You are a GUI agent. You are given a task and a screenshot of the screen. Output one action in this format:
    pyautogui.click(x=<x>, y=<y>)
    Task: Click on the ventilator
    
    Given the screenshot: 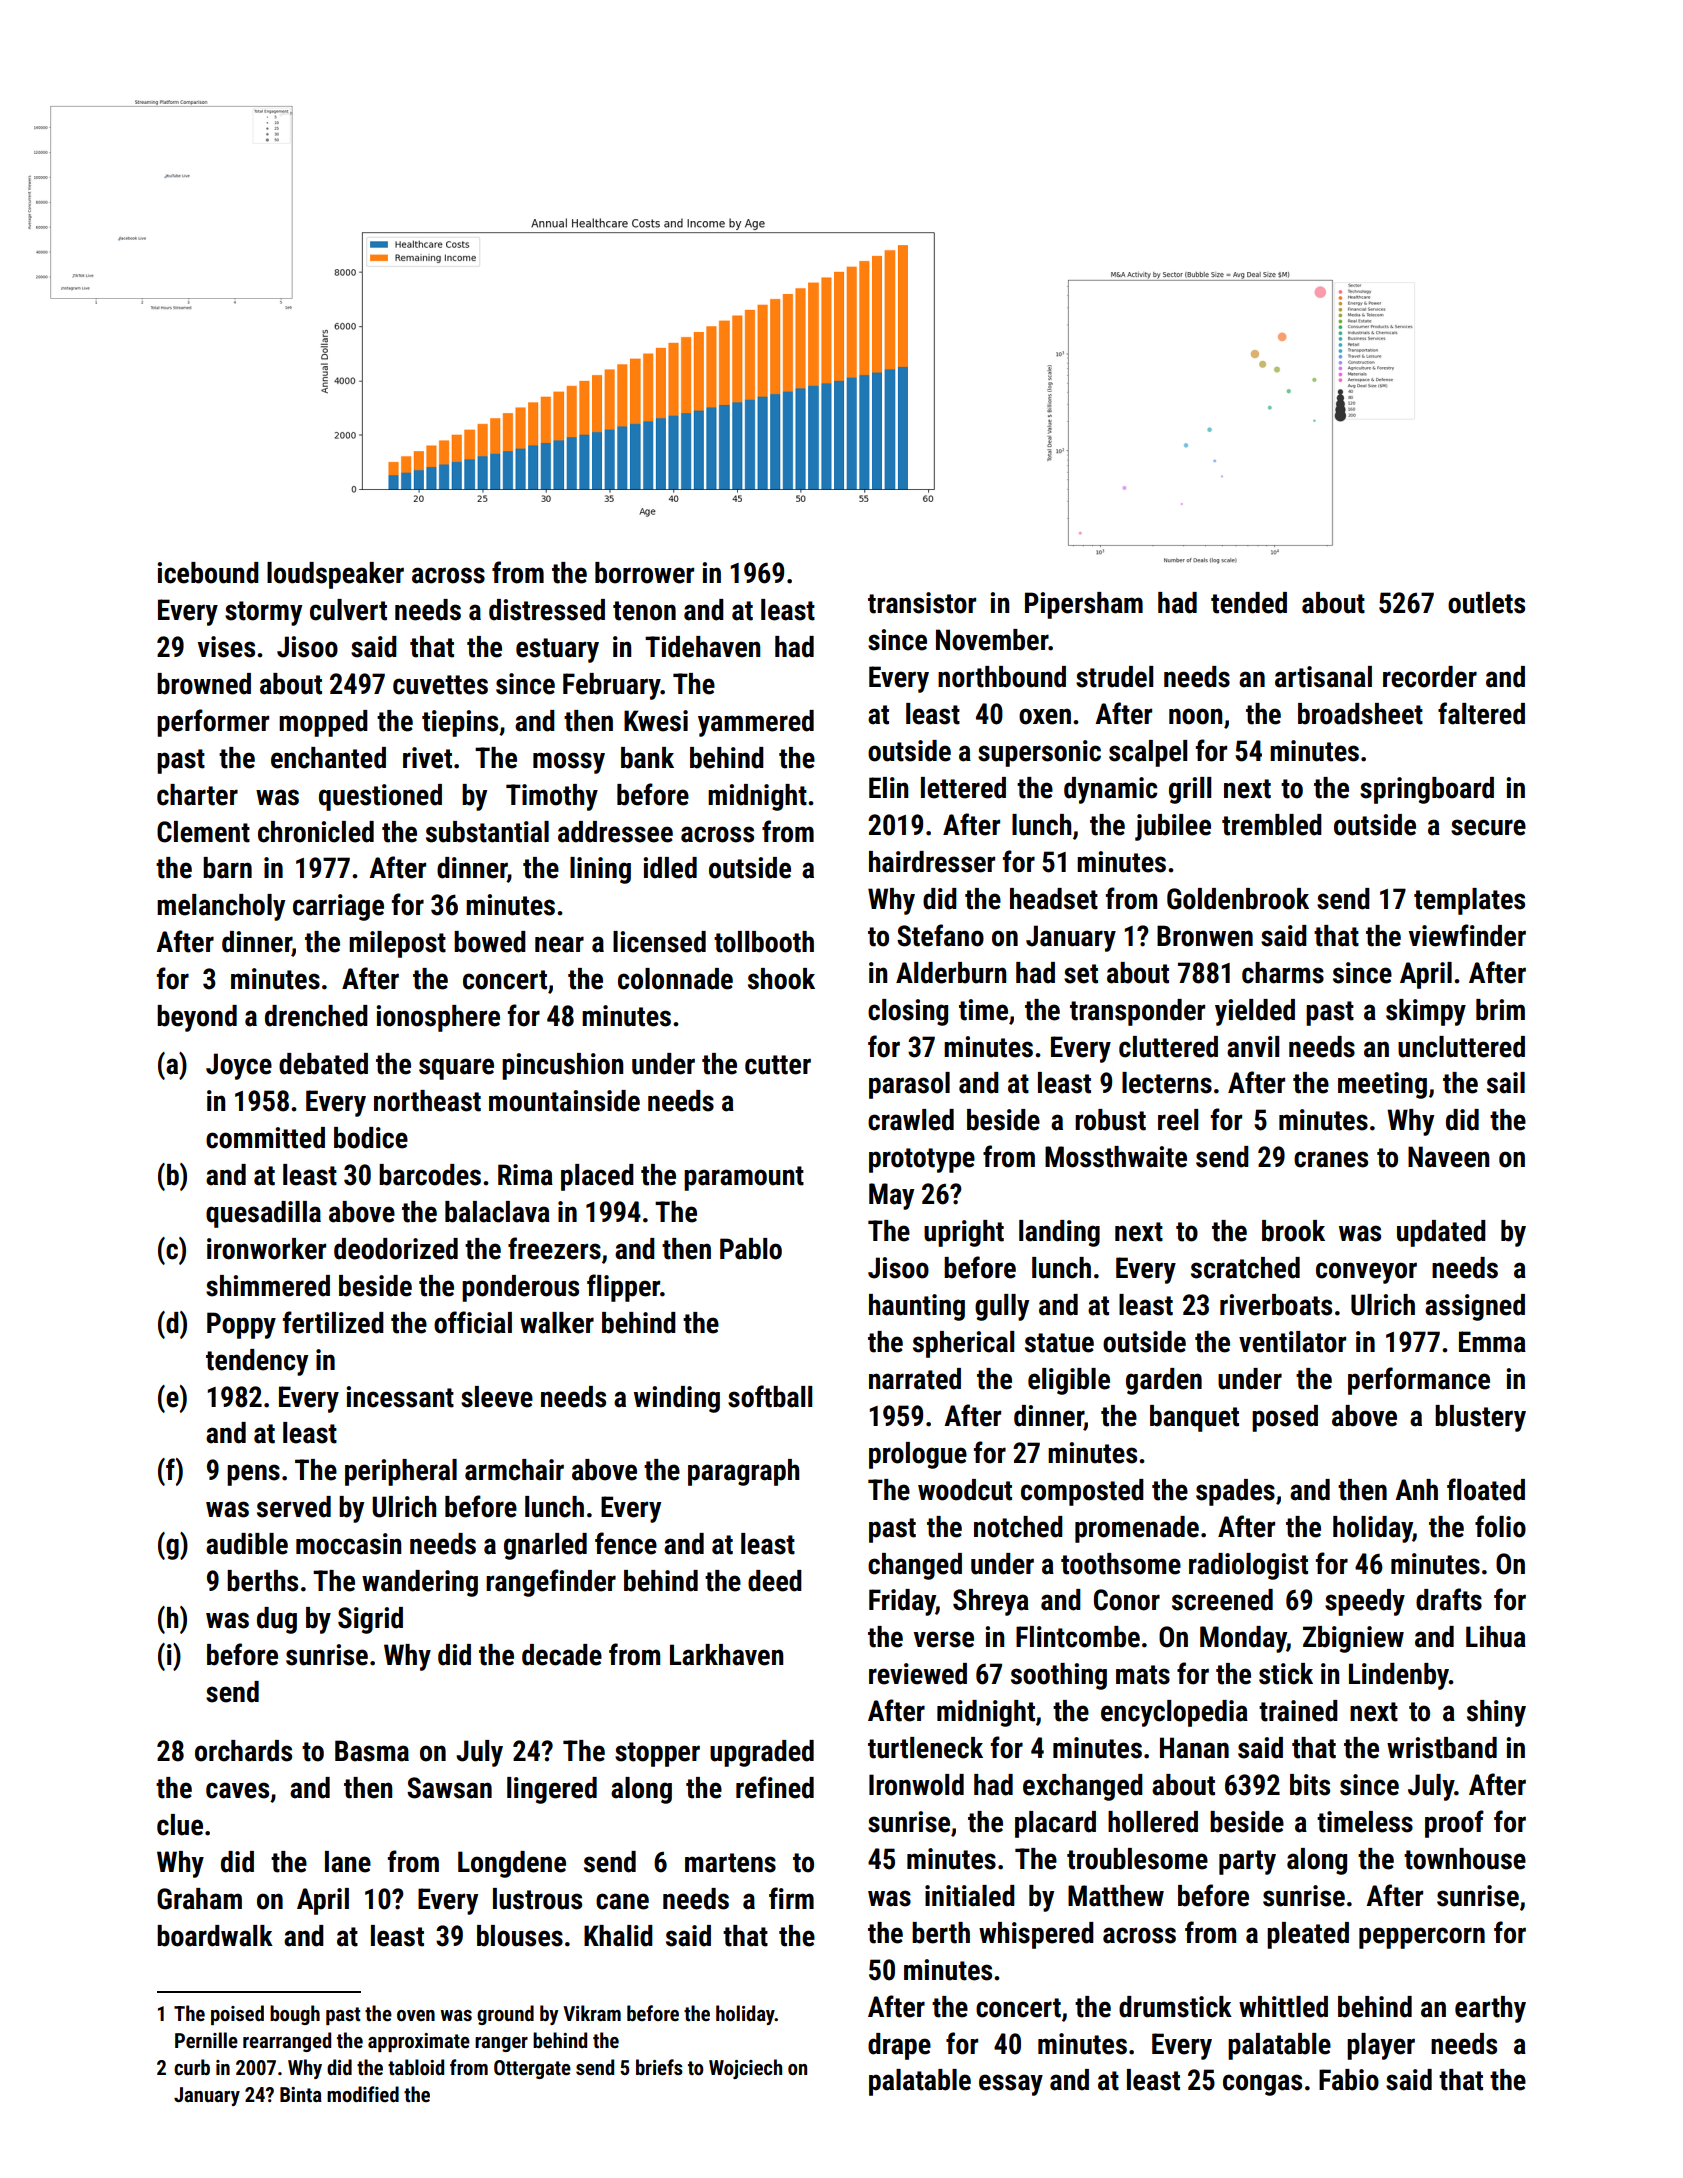 What is the action you would take?
    pyautogui.click(x=1292, y=1342)
